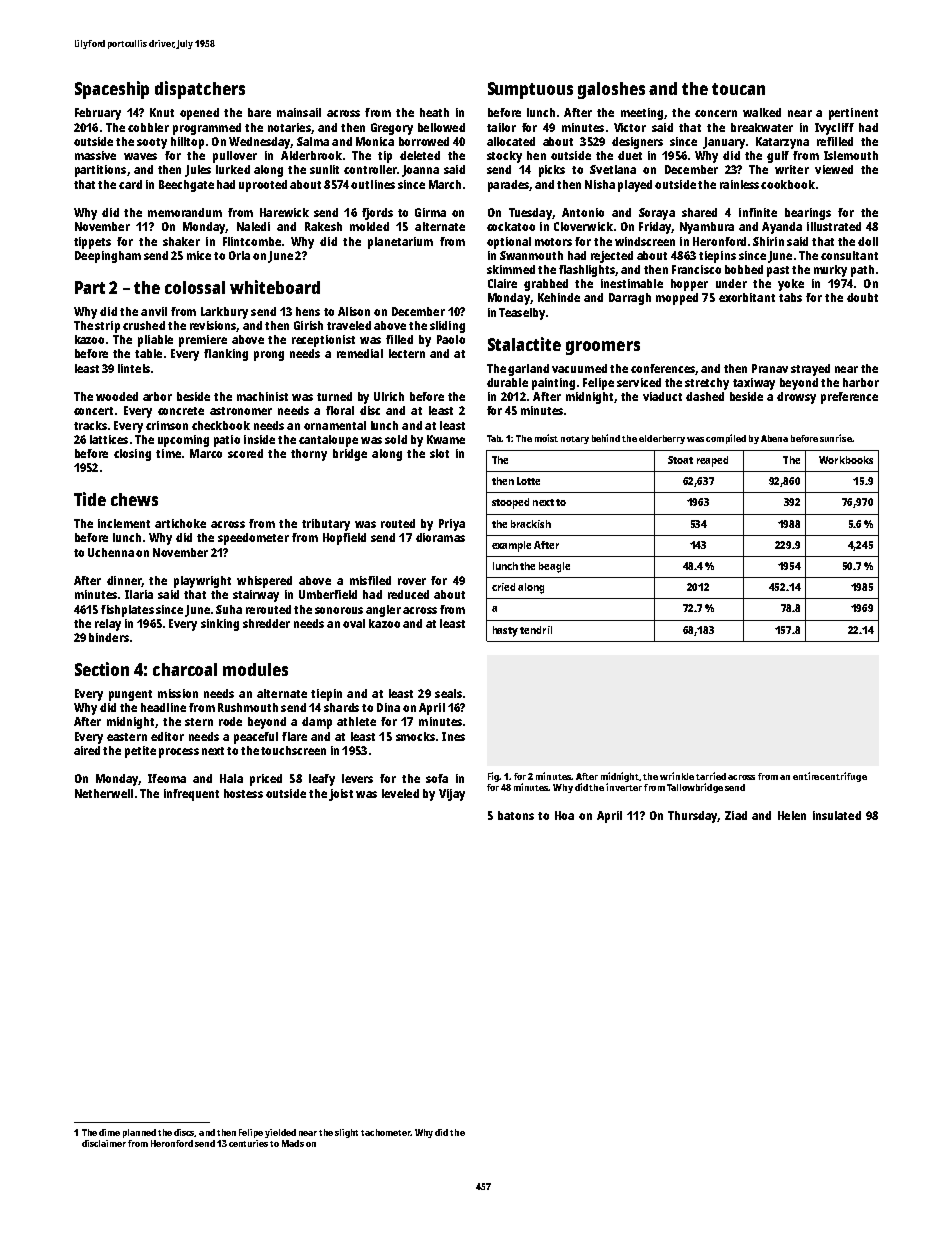 This screenshot has width=952, height=1233. Describe the element at coordinates (447, 327) in the screenshot. I see `sliding` at that location.
